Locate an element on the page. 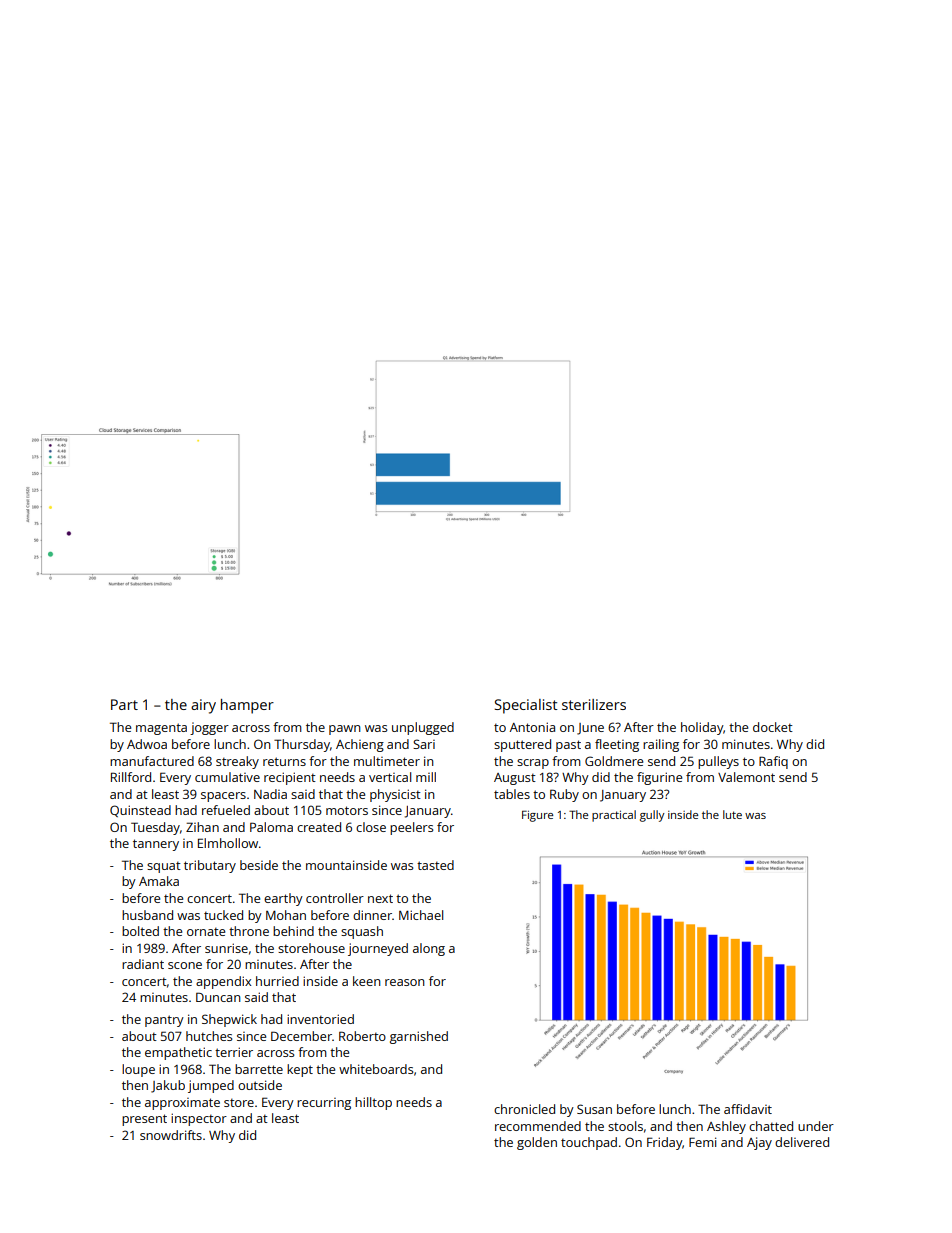 The image size is (952, 1233). snowdrifts is located at coordinates (171, 1135).
